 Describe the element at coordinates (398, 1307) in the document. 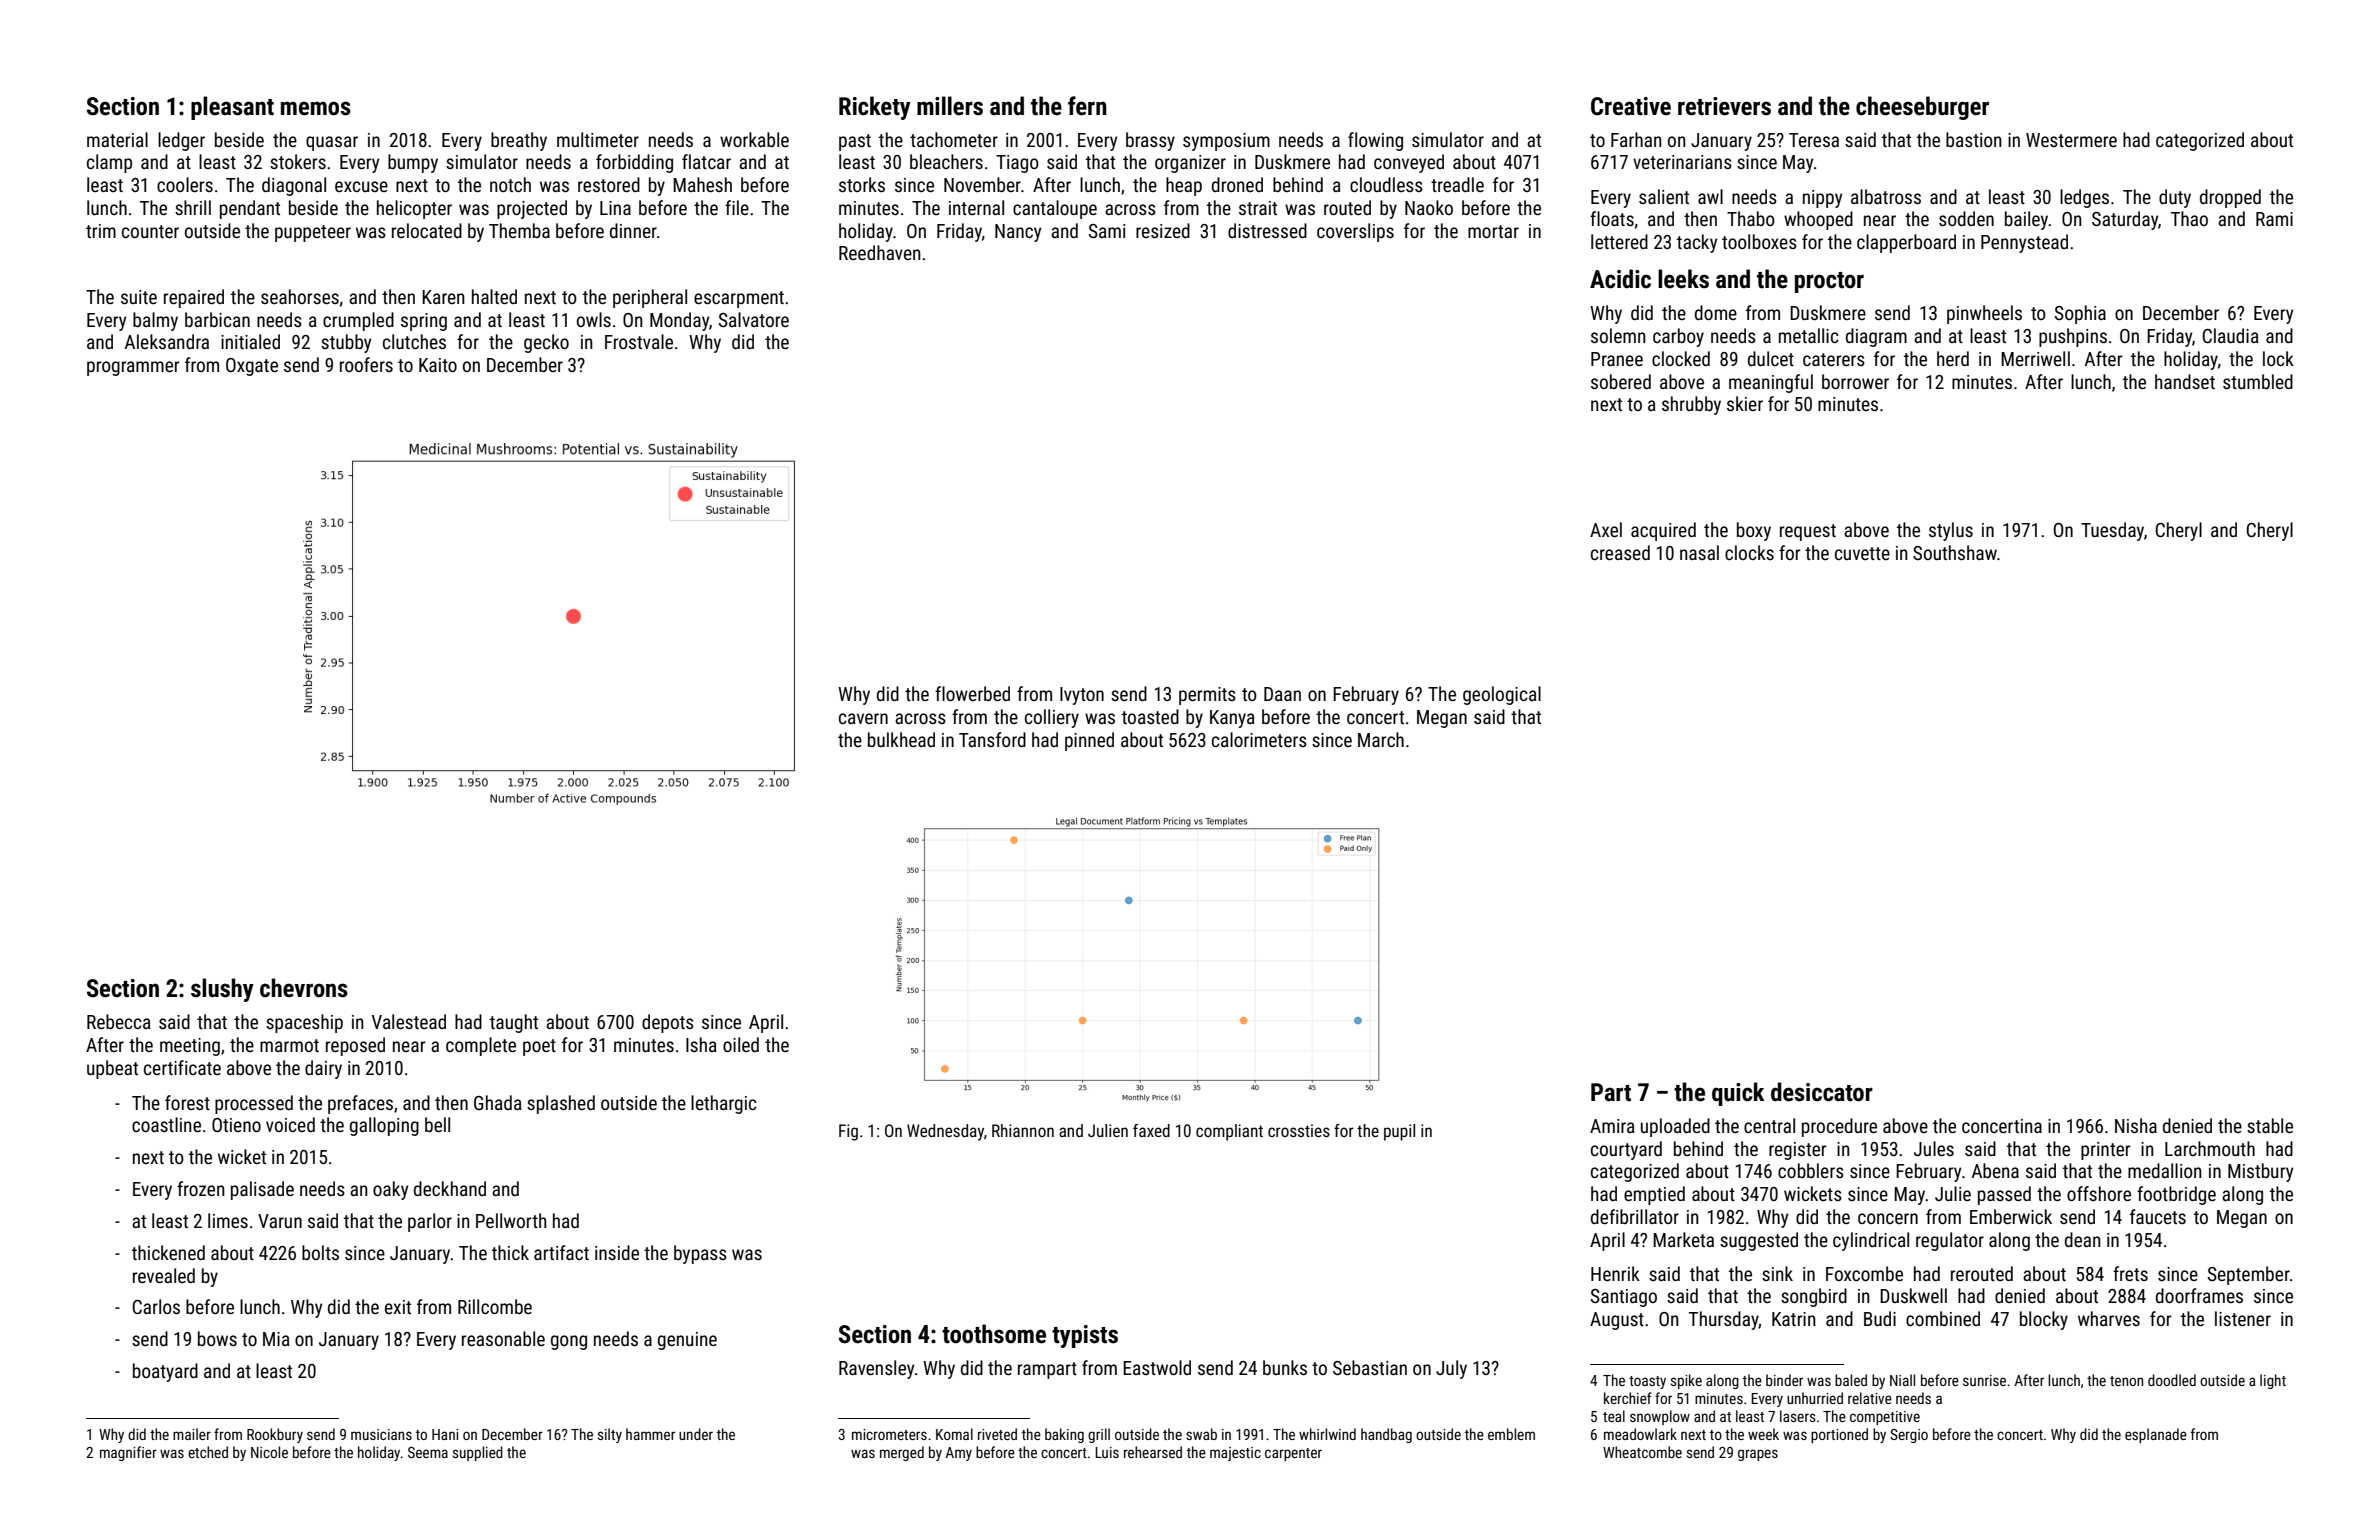

I see `exit` at that location.
